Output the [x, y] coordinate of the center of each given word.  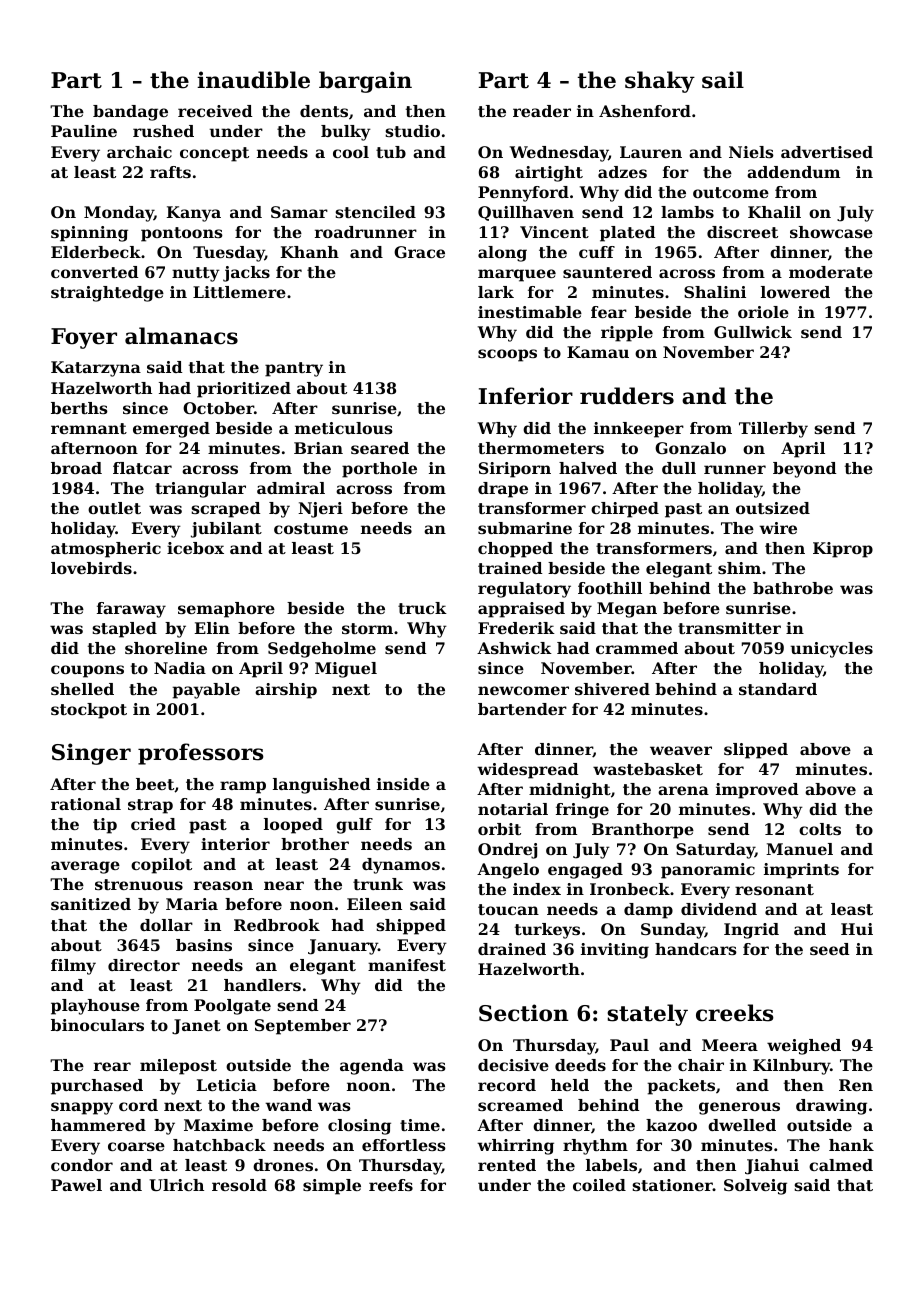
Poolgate [232, 1007]
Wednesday [559, 154]
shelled [82, 689]
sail [723, 80]
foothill [610, 588]
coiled [599, 1185]
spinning [89, 234]
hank [851, 1145]
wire [778, 528]
